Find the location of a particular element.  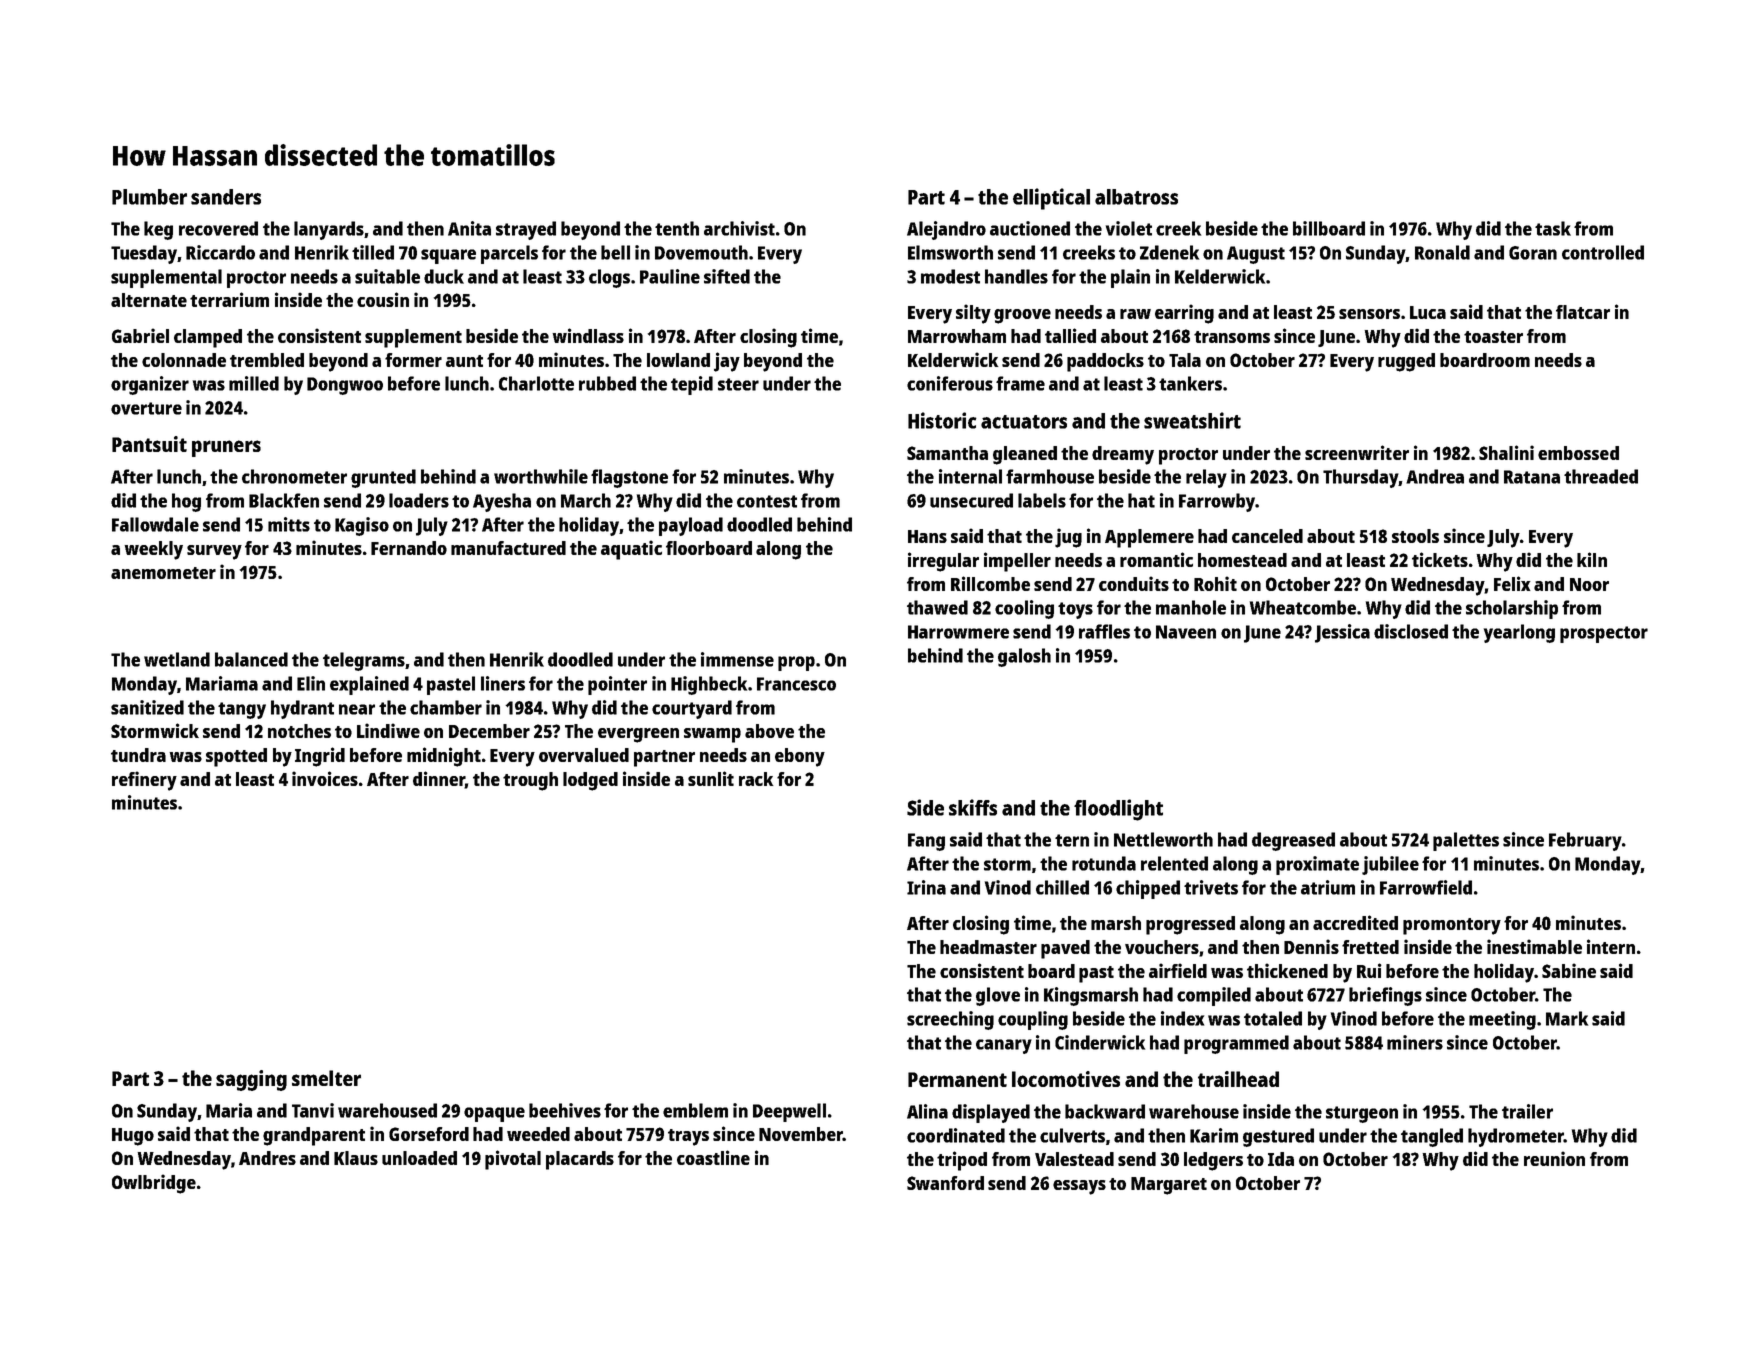

trough is located at coordinates (530, 781).
